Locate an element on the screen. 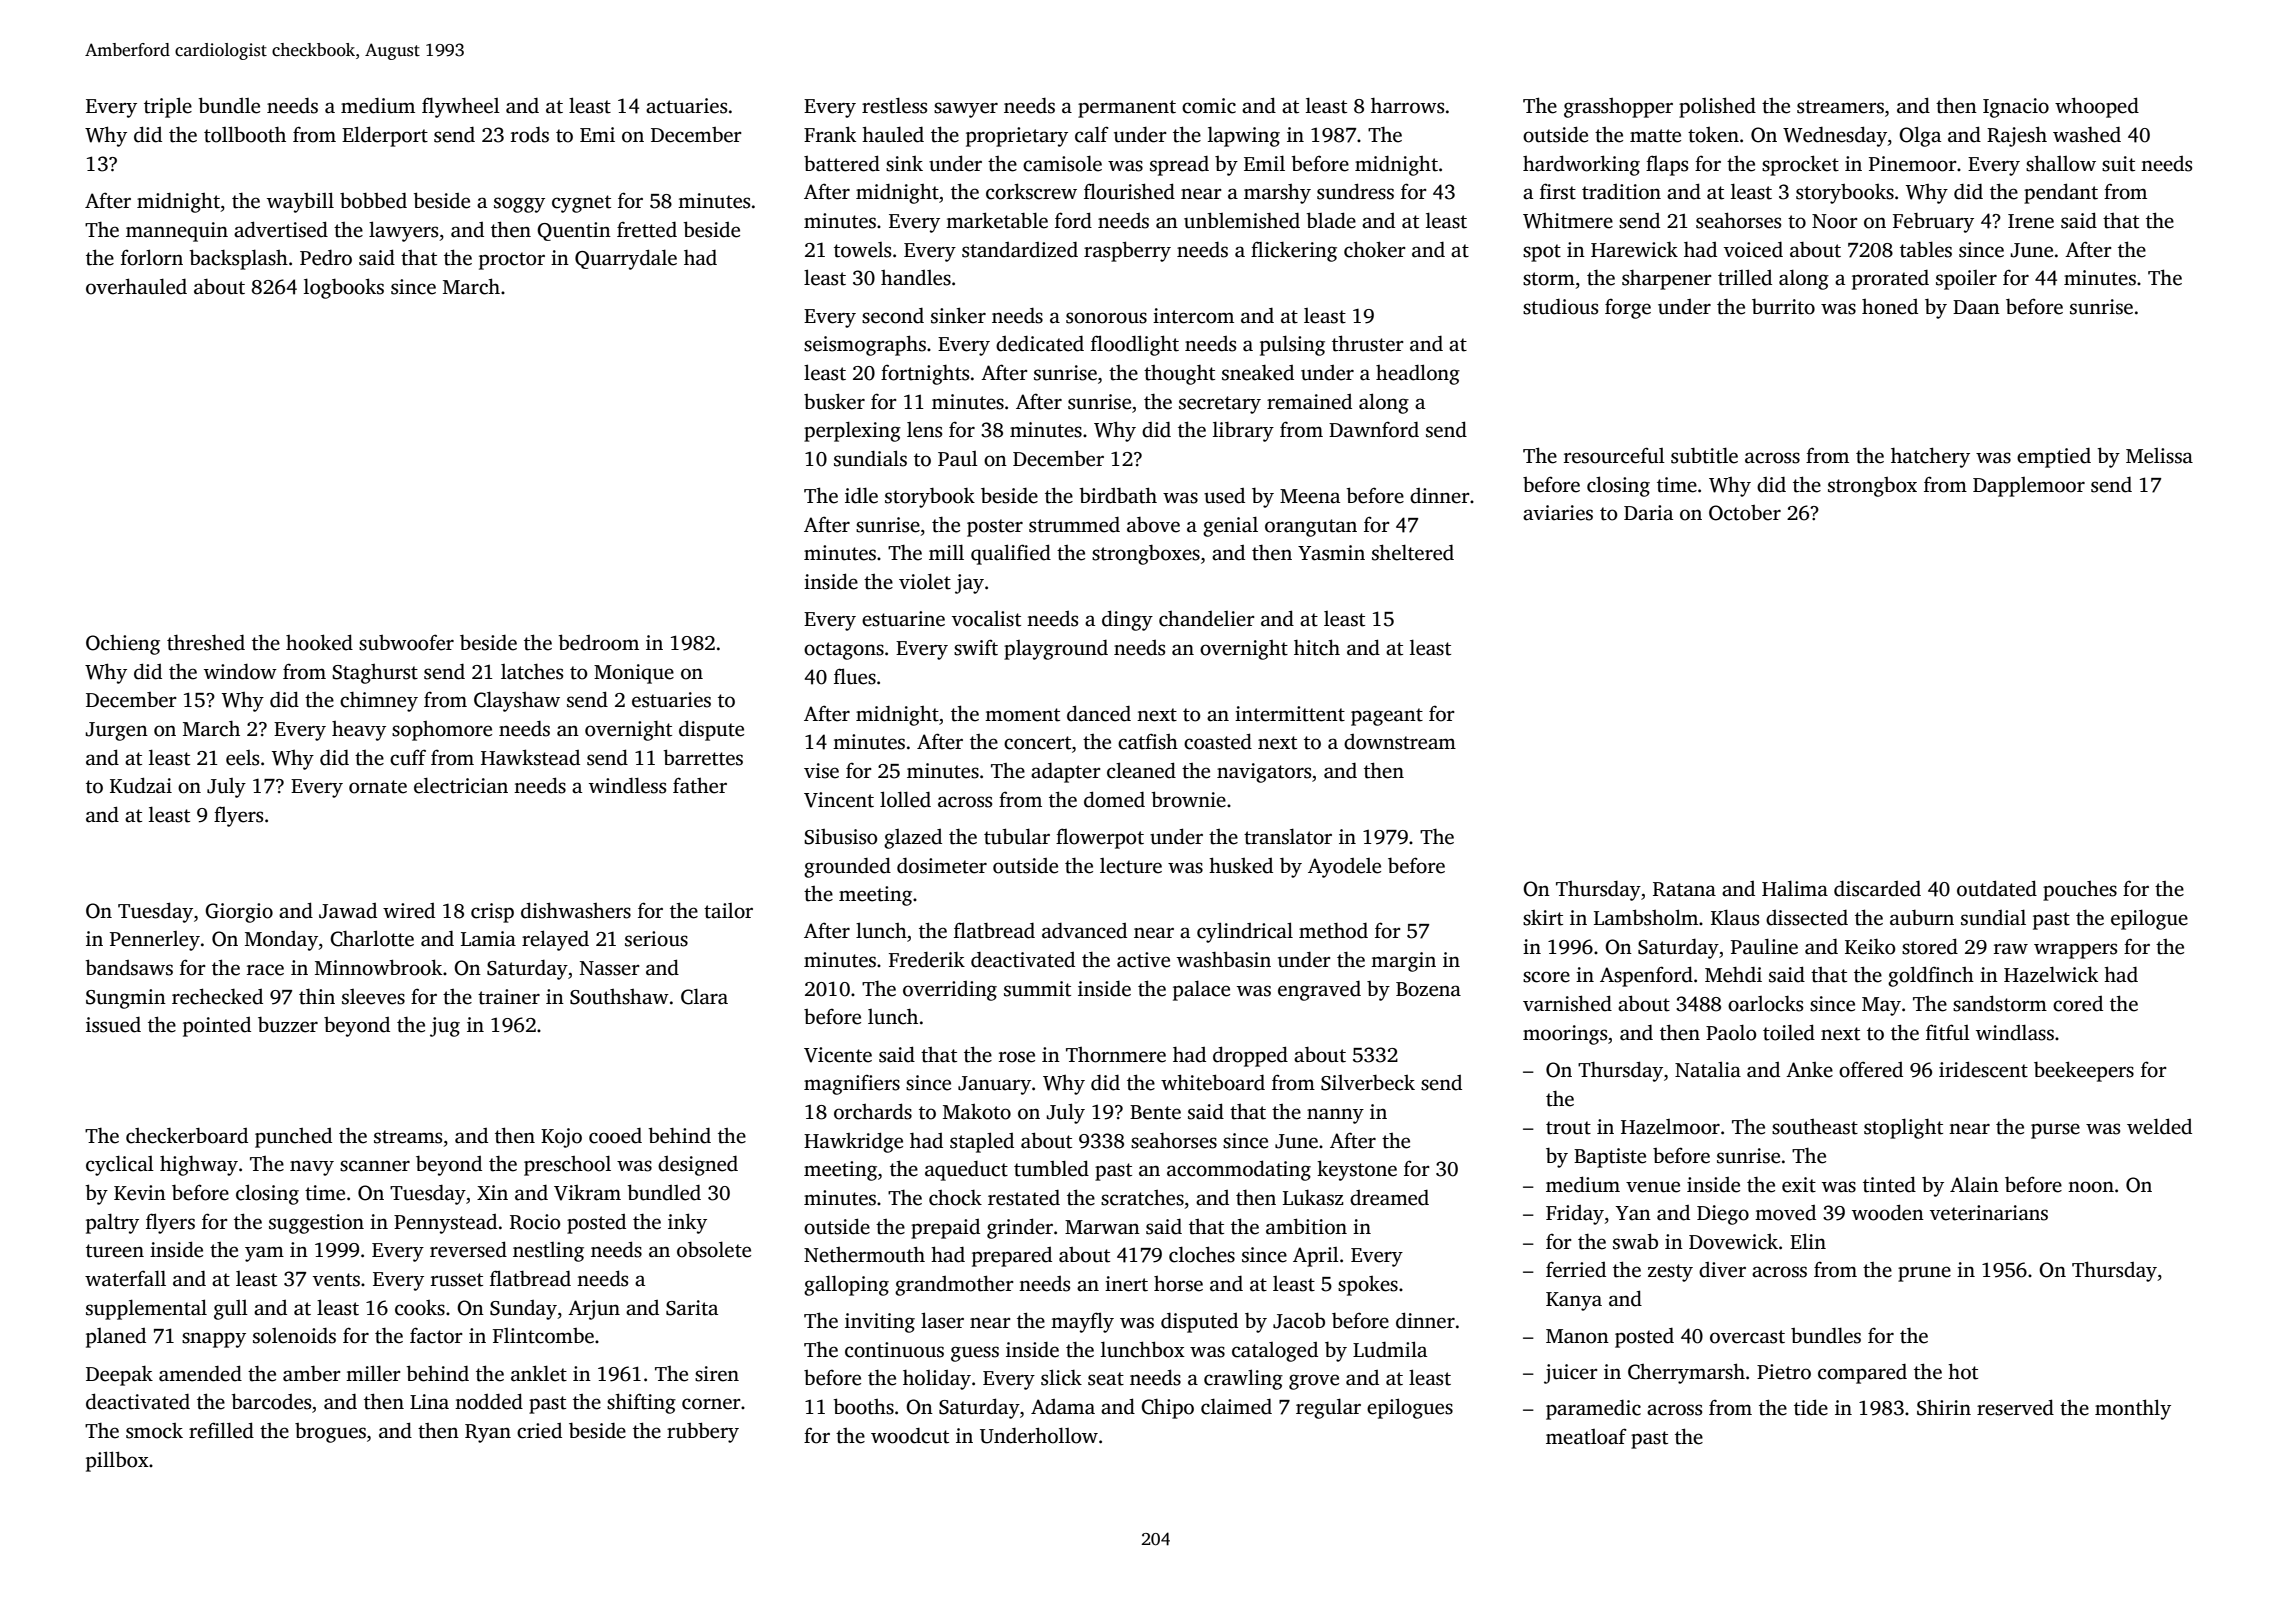 The height and width of the screenshot is (1614, 2282). claimed is located at coordinates (1236, 1406).
